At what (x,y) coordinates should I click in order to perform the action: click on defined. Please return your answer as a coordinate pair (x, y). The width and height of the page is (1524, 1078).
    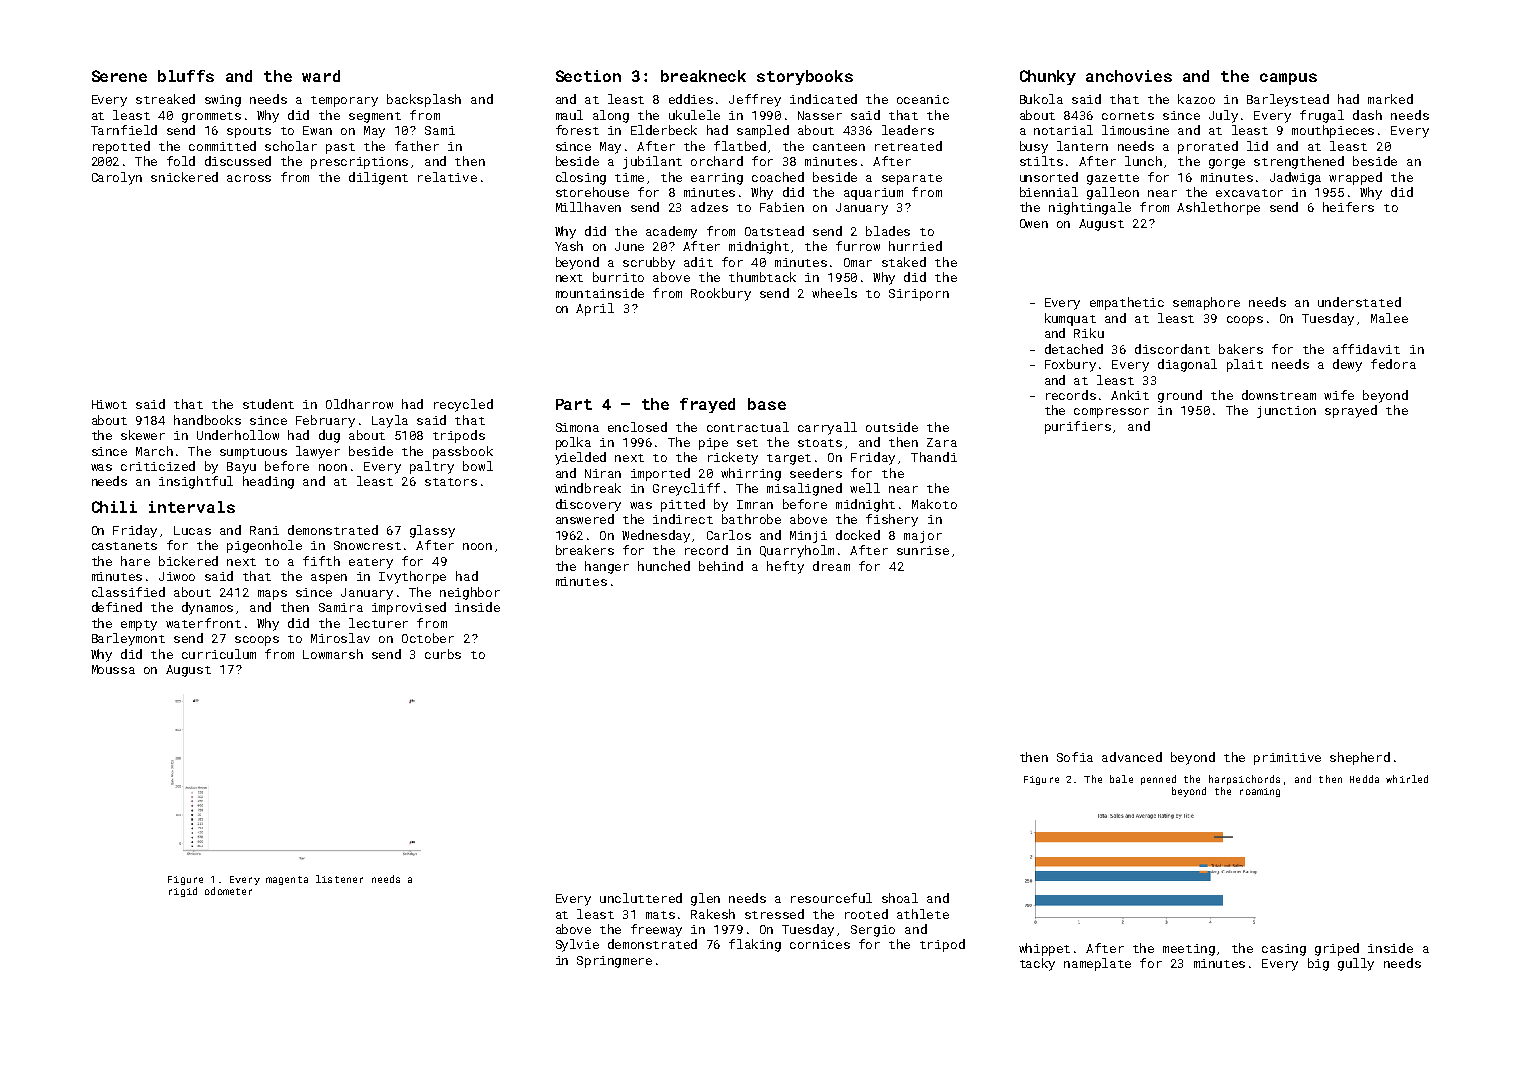
    Looking at the image, I should click on (117, 607).
